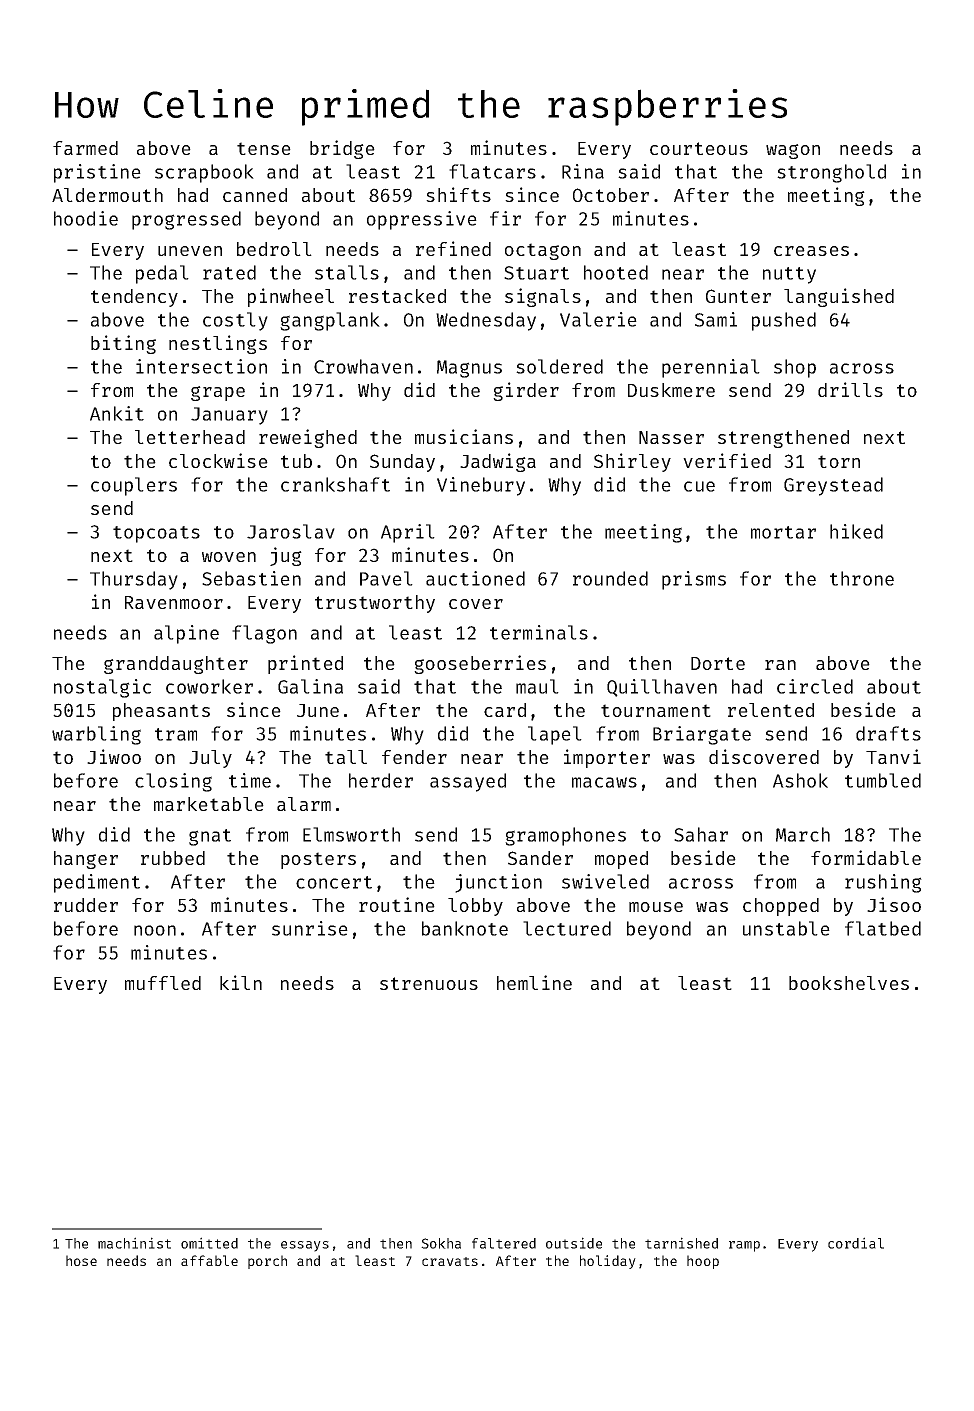  Describe the element at coordinates (744, 1246) in the screenshot. I see `ramp` at that location.
